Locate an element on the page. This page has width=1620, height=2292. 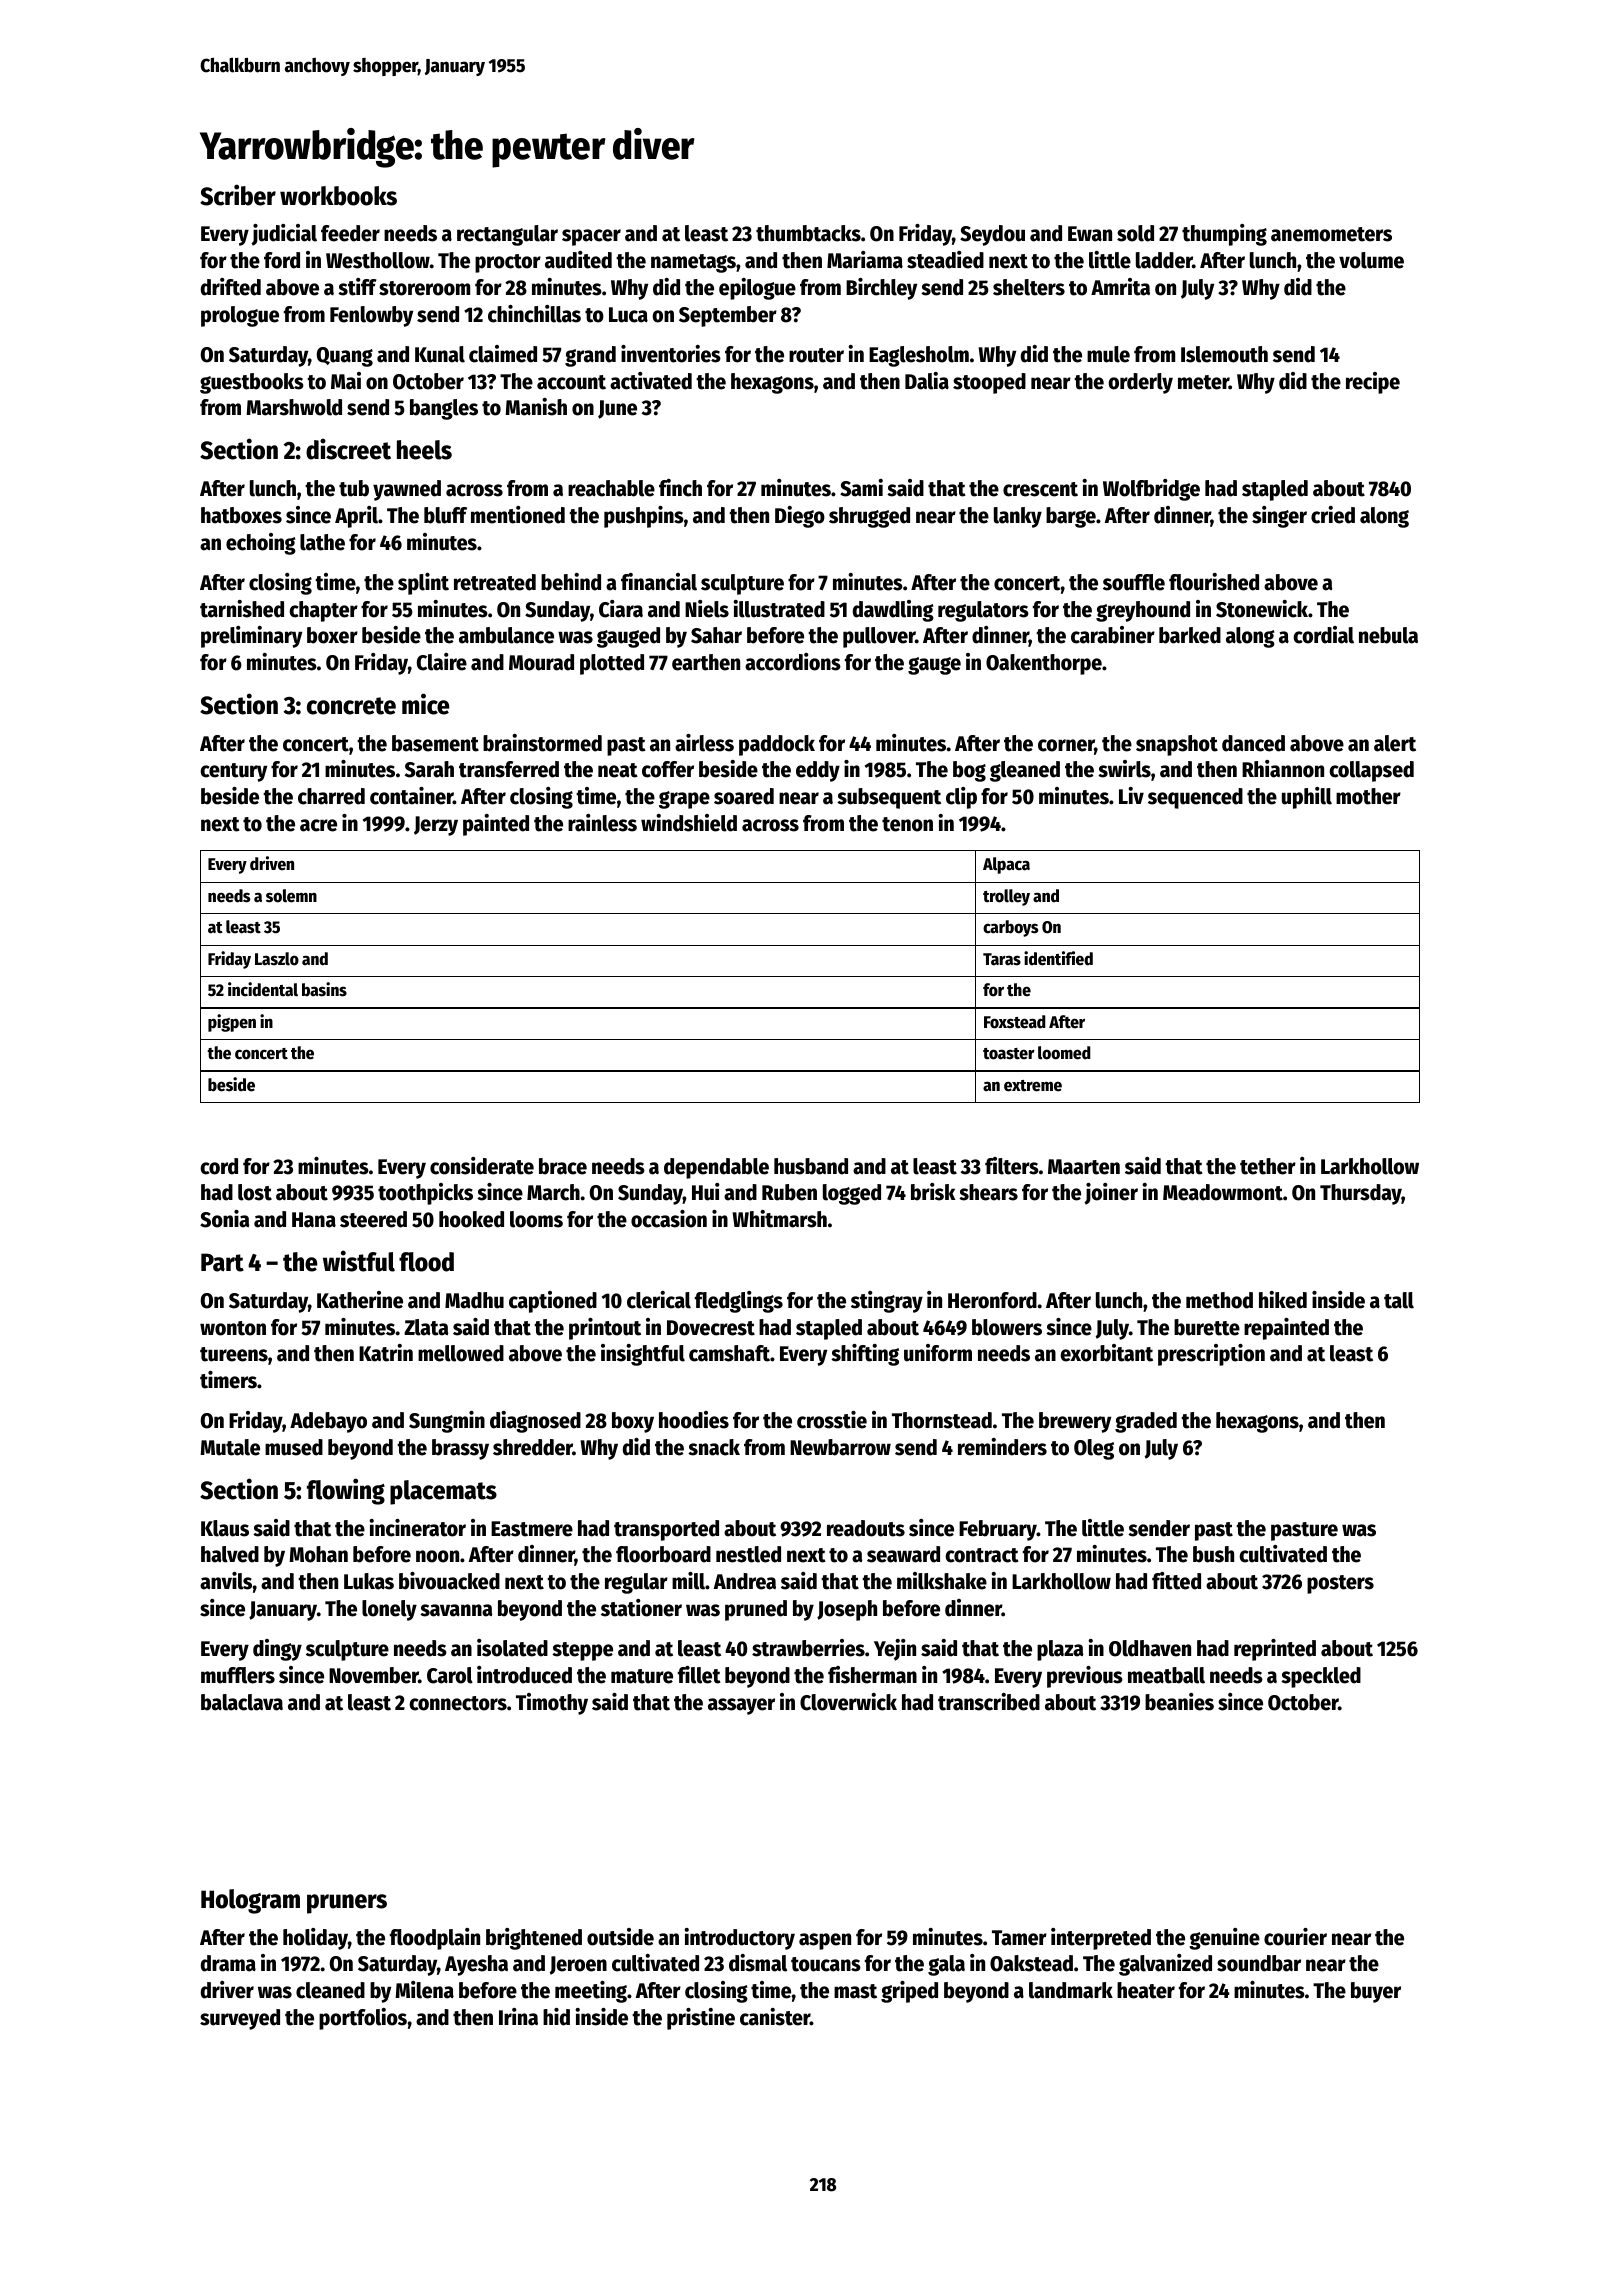
Mai is located at coordinates (346, 381).
